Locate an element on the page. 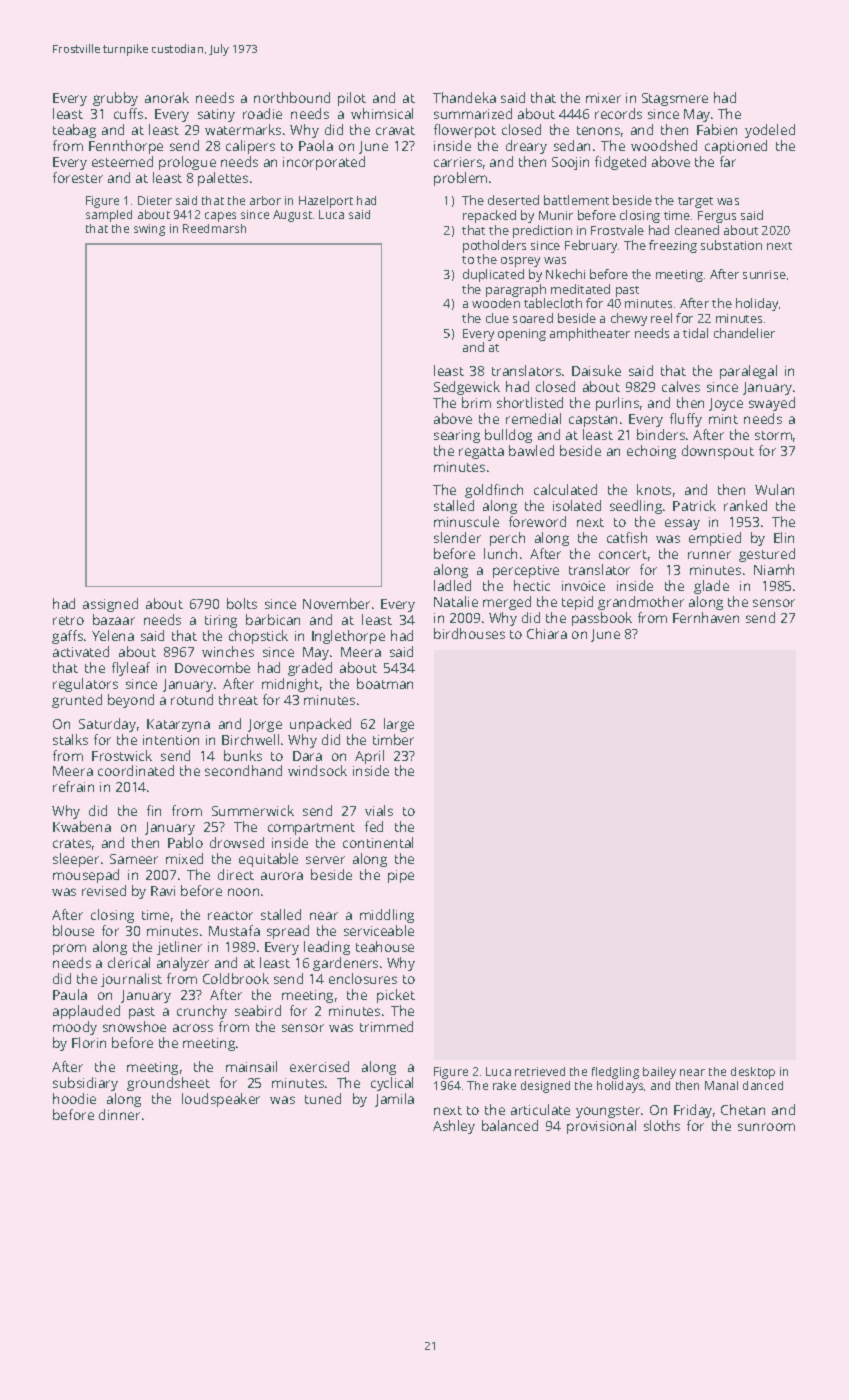 Image resolution: width=849 pixels, height=1400 pixels. fledgling is located at coordinates (615, 1073).
